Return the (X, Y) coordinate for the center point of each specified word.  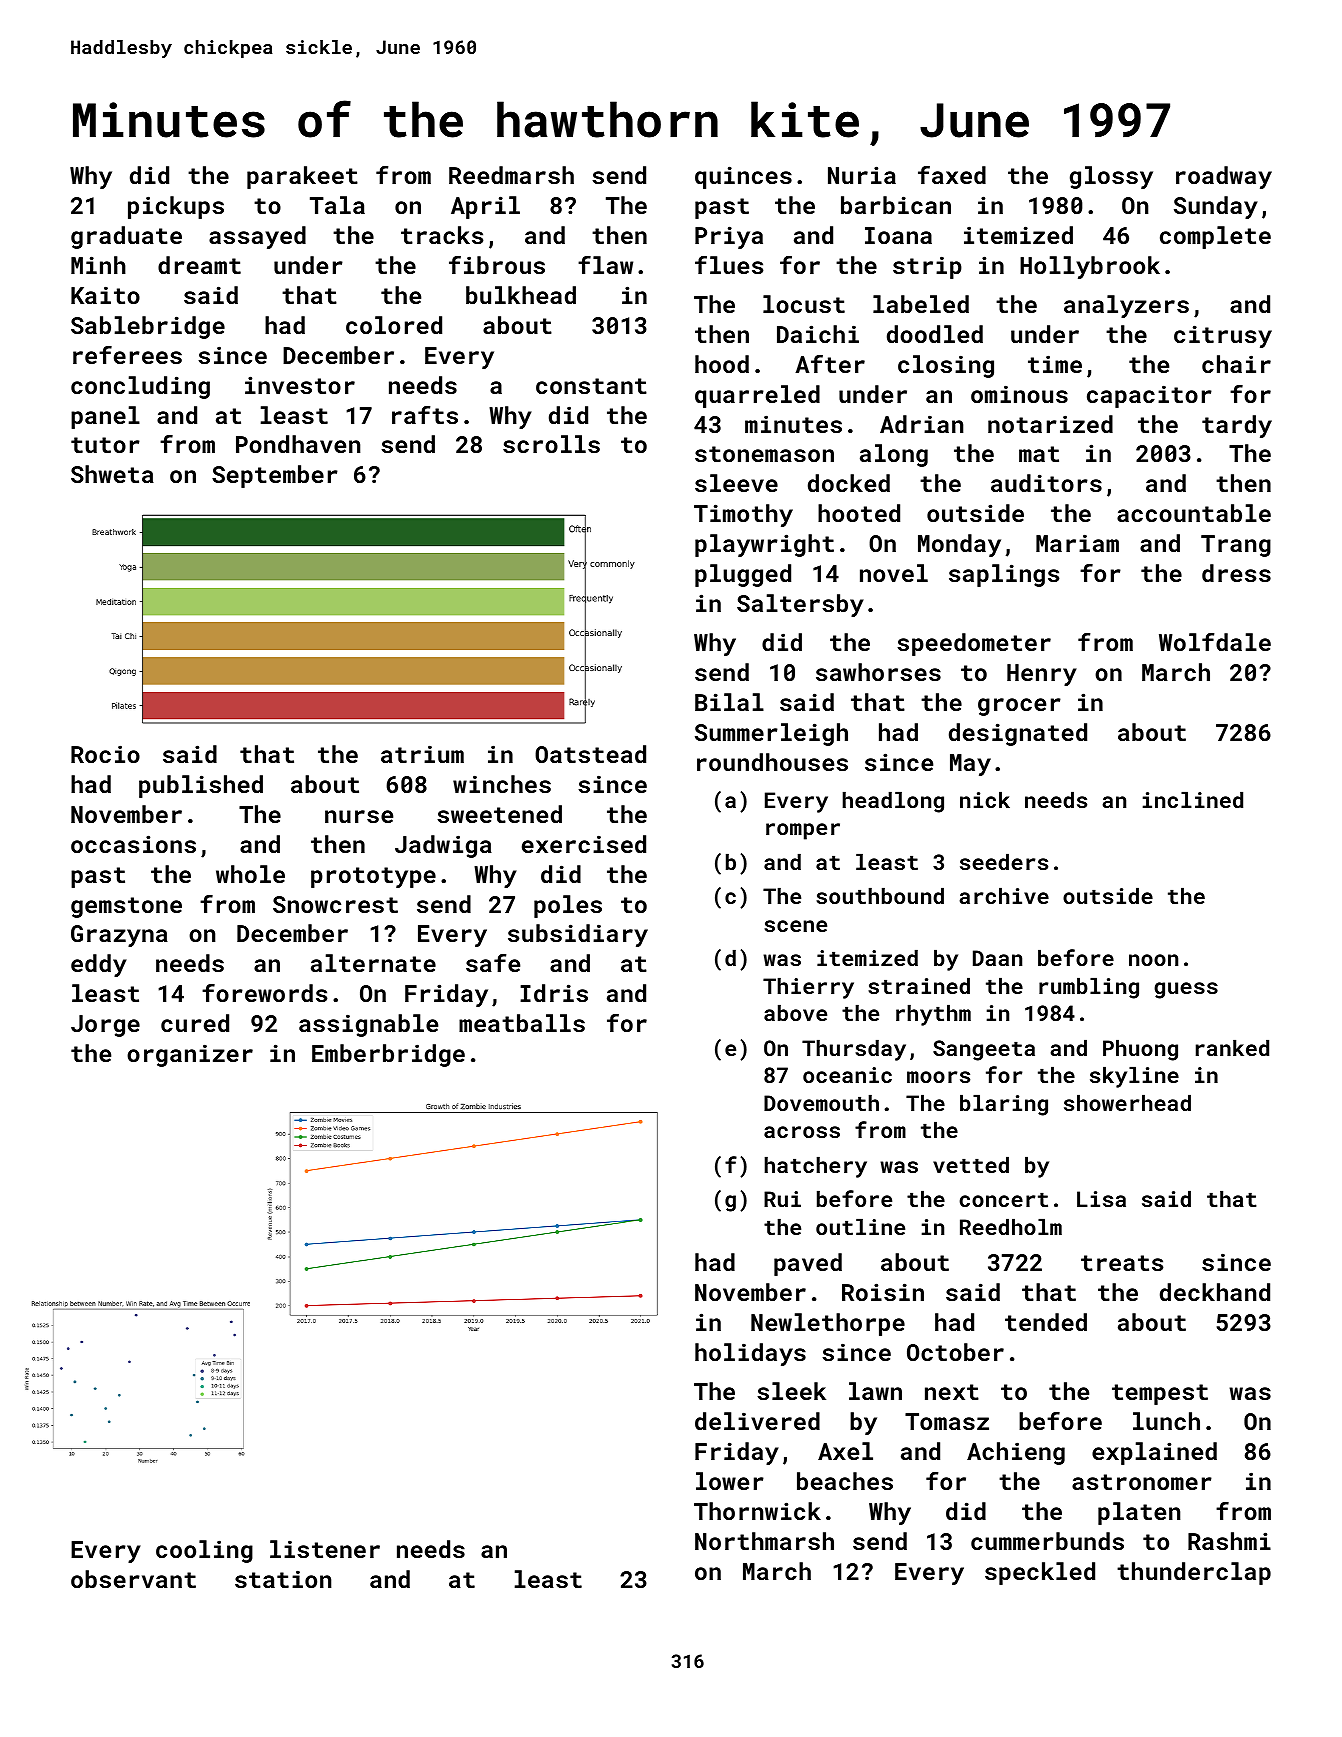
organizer (190, 1055)
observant (133, 1579)
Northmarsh (764, 1541)
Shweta (112, 474)
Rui (782, 1199)
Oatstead (590, 754)
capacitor (1149, 396)
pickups (176, 207)
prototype (373, 877)
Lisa (1101, 1199)
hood (722, 364)
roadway (1224, 177)
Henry (1042, 675)
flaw (605, 265)
